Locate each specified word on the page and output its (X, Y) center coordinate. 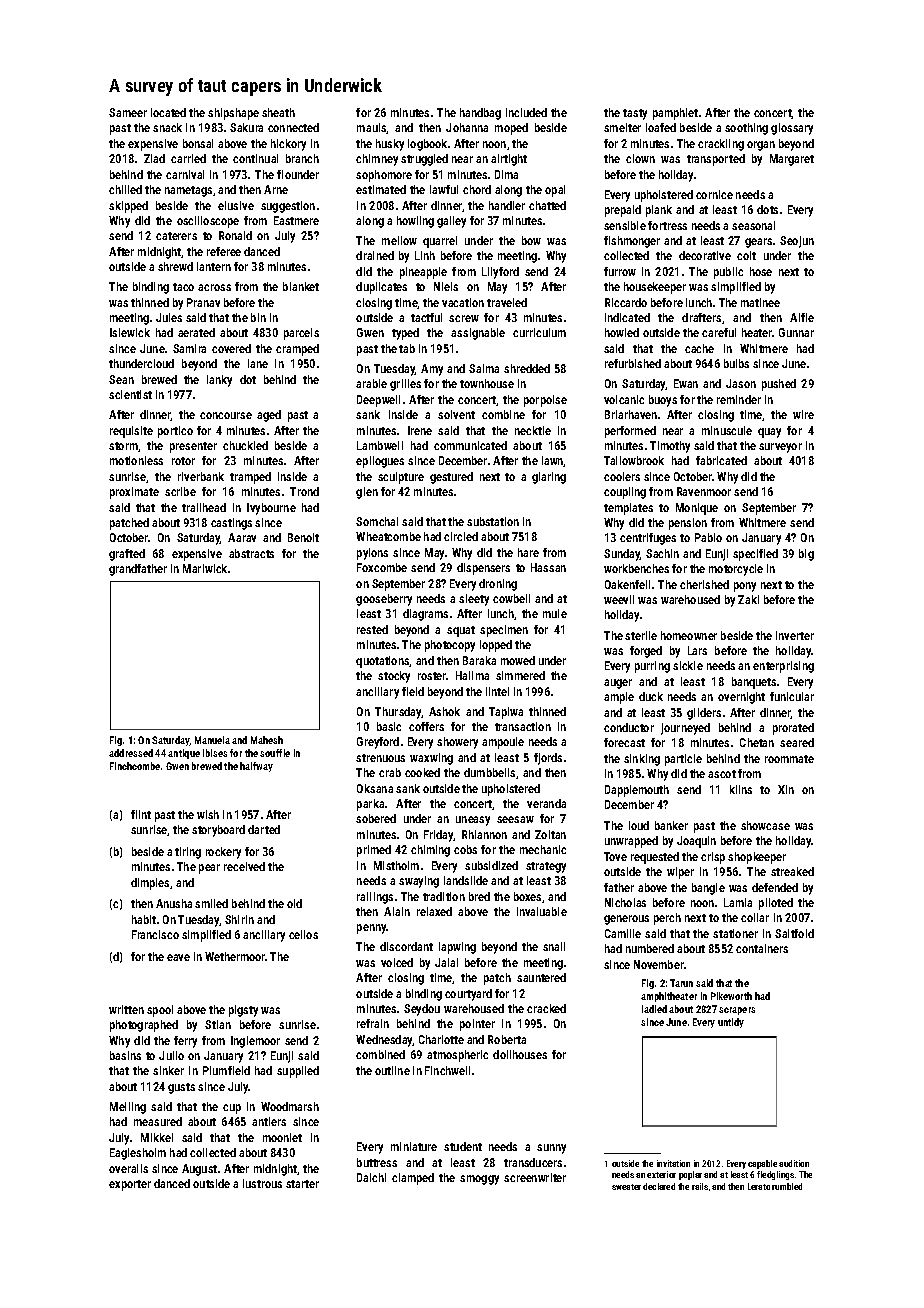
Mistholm (396, 865)
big (806, 555)
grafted (127, 555)
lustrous (262, 1183)
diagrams (425, 615)
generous (626, 920)
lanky (219, 381)
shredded (527, 368)
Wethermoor (235, 956)
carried (188, 158)
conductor (629, 727)
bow (531, 240)
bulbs (736, 363)
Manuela (212, 740)
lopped (496, 646)
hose (761, 271)
